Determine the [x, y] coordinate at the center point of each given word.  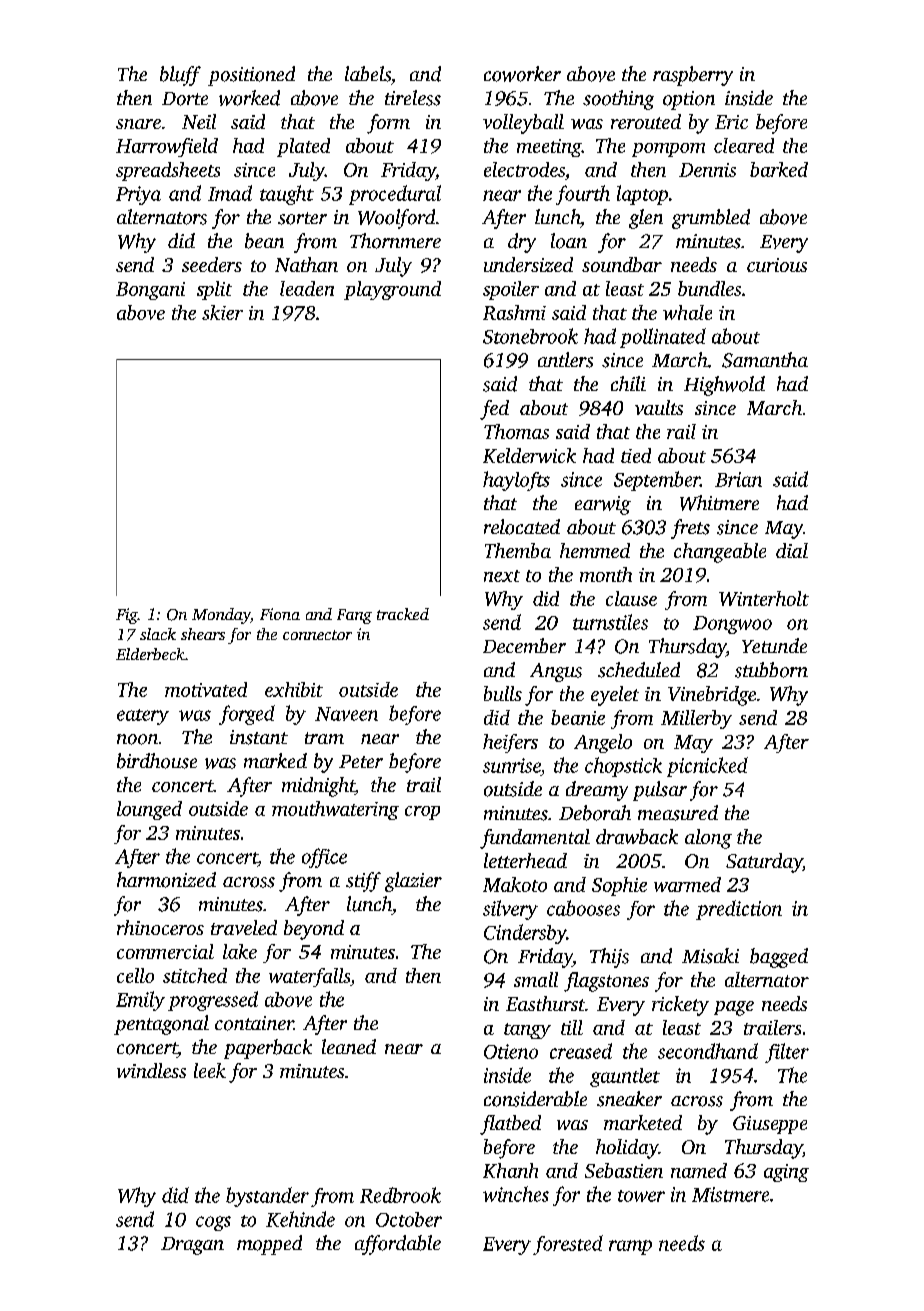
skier [222, 312]
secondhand [708, 1051]
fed [494, 410]
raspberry [693, 76]
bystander [267, 1197]
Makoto [515, 884]
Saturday [764, 863]
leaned [349, 1046]
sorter [302, 218]
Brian [738, 479]
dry [522, 243]
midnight [318, 787]
